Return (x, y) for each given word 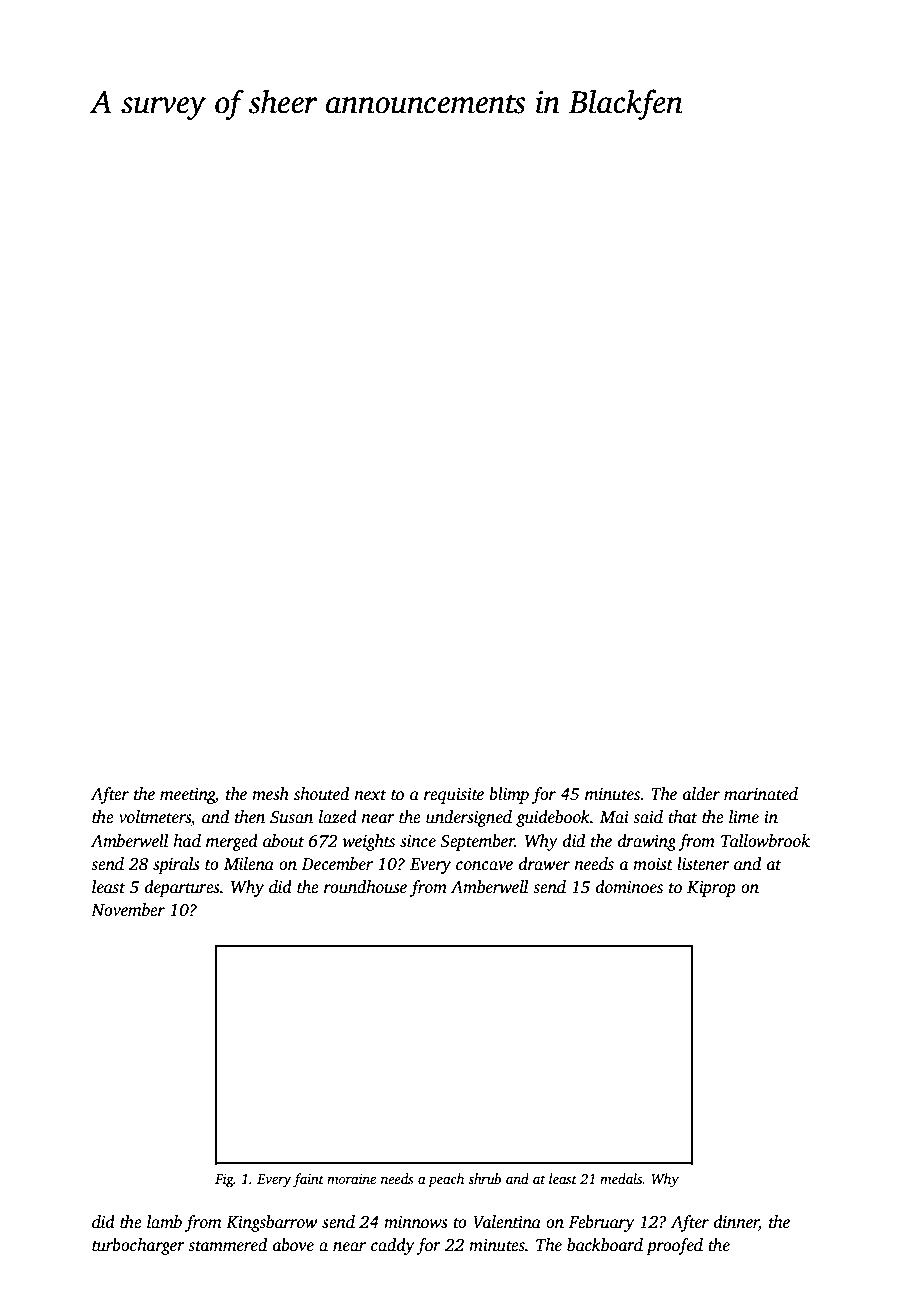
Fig (224, 1180)
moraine (351, 1179)
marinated (761, 794)
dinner (736, 1223)
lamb (164, 1221)
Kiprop (711, 889)
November (128, 910)
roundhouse (365, 887)
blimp (509, 795)
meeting (187, 796)
